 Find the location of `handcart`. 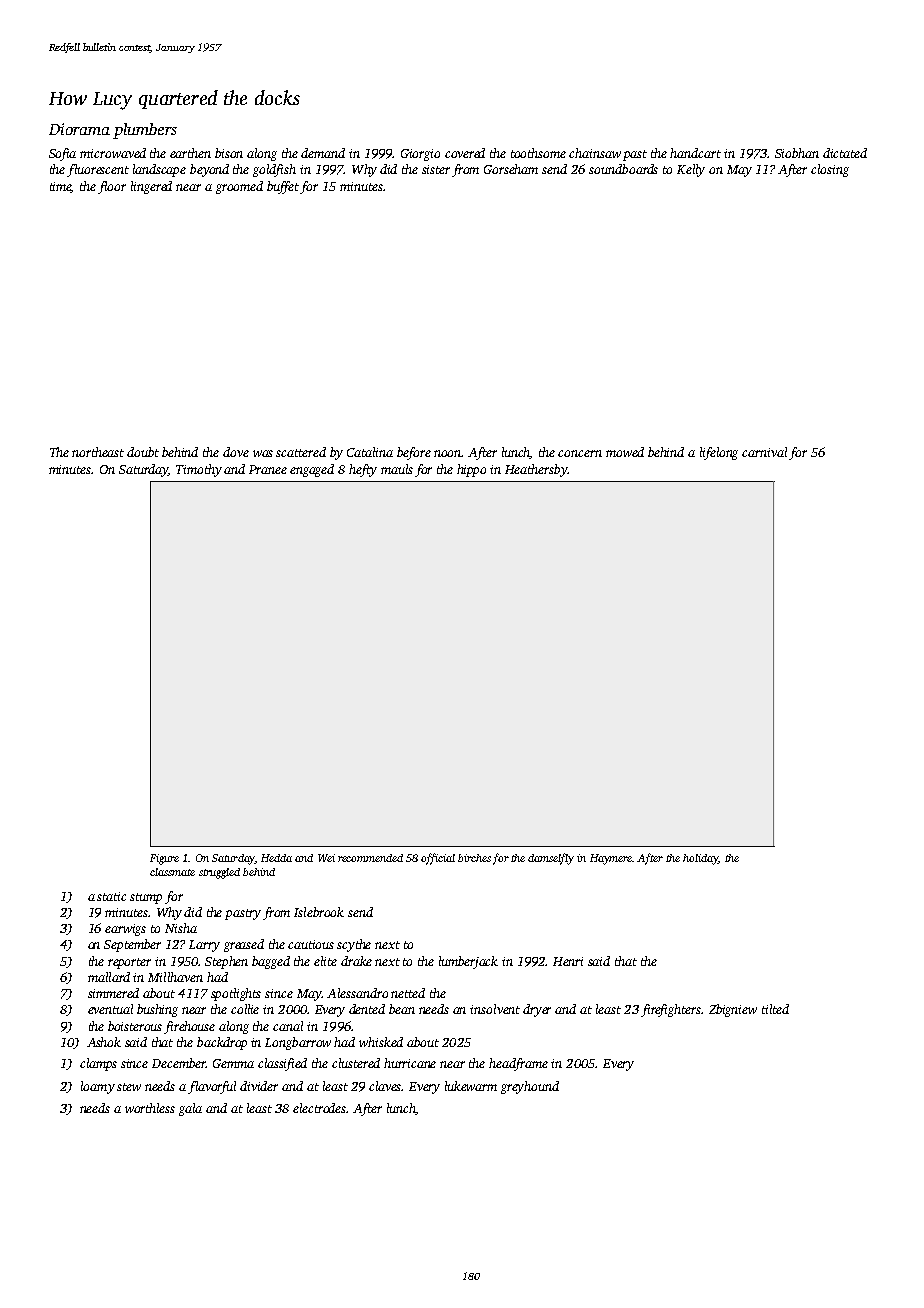

handcart is located at coordinates (695, 153).
